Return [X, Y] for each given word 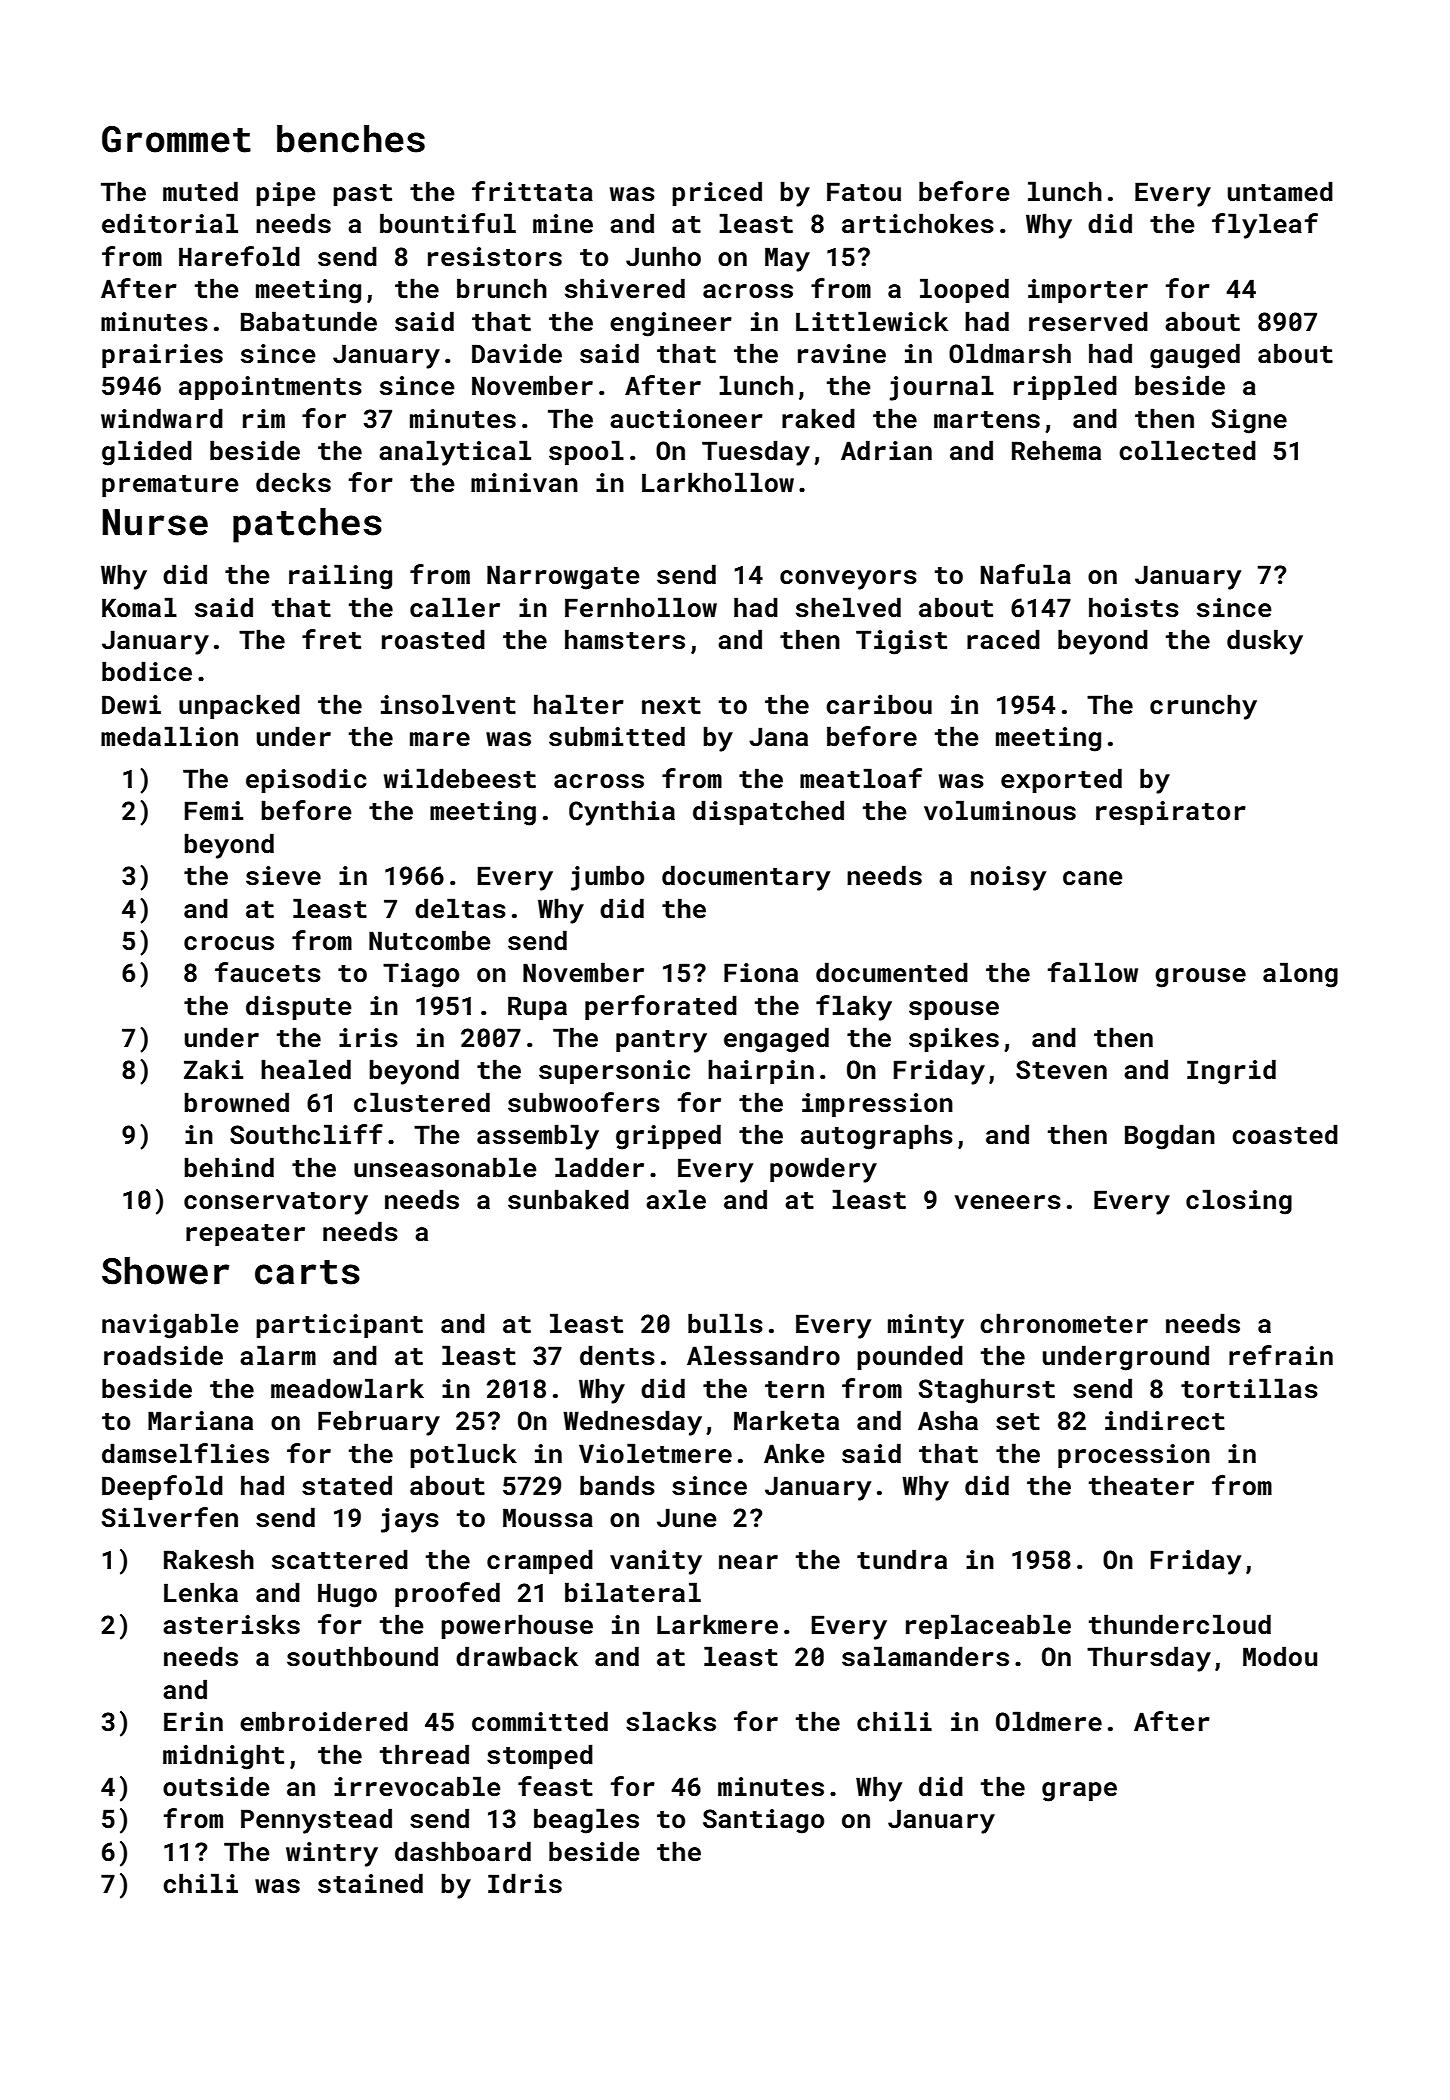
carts [307, 1272]
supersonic [614, 1072]
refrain [1281, 1355]
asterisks [231, 1624]
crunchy [1203, 707]
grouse [1200, 978]
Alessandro [763, 1355]
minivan [524, 482]
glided [147, 453]
